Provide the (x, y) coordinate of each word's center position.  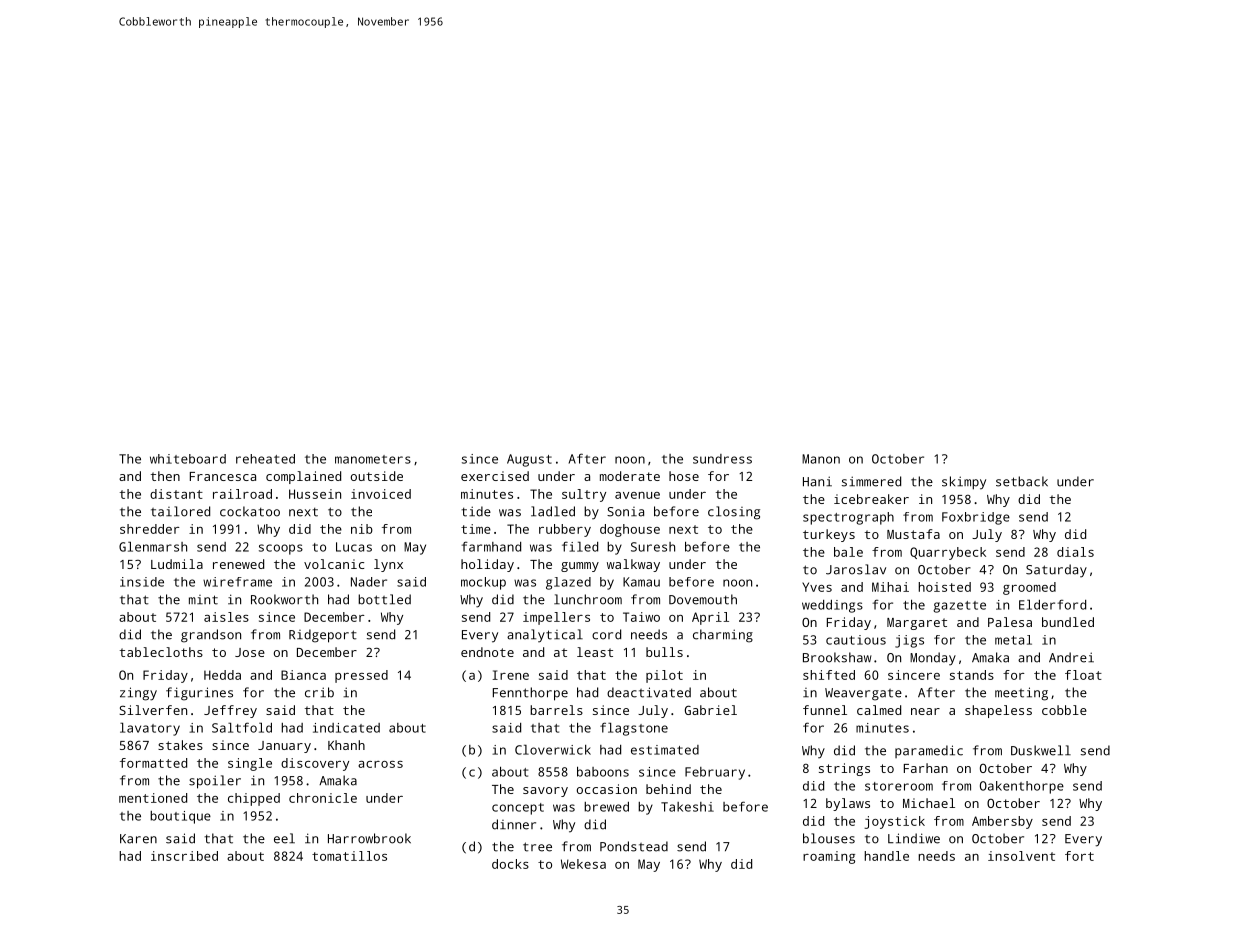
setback (1022, 481)
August (529, 460)
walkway (633, 565)
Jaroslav (856, 569)
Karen (138, 839)
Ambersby (1002, 822)
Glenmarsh (153, 546)
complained (303, 477)
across (380, 764)
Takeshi (687, 807)
